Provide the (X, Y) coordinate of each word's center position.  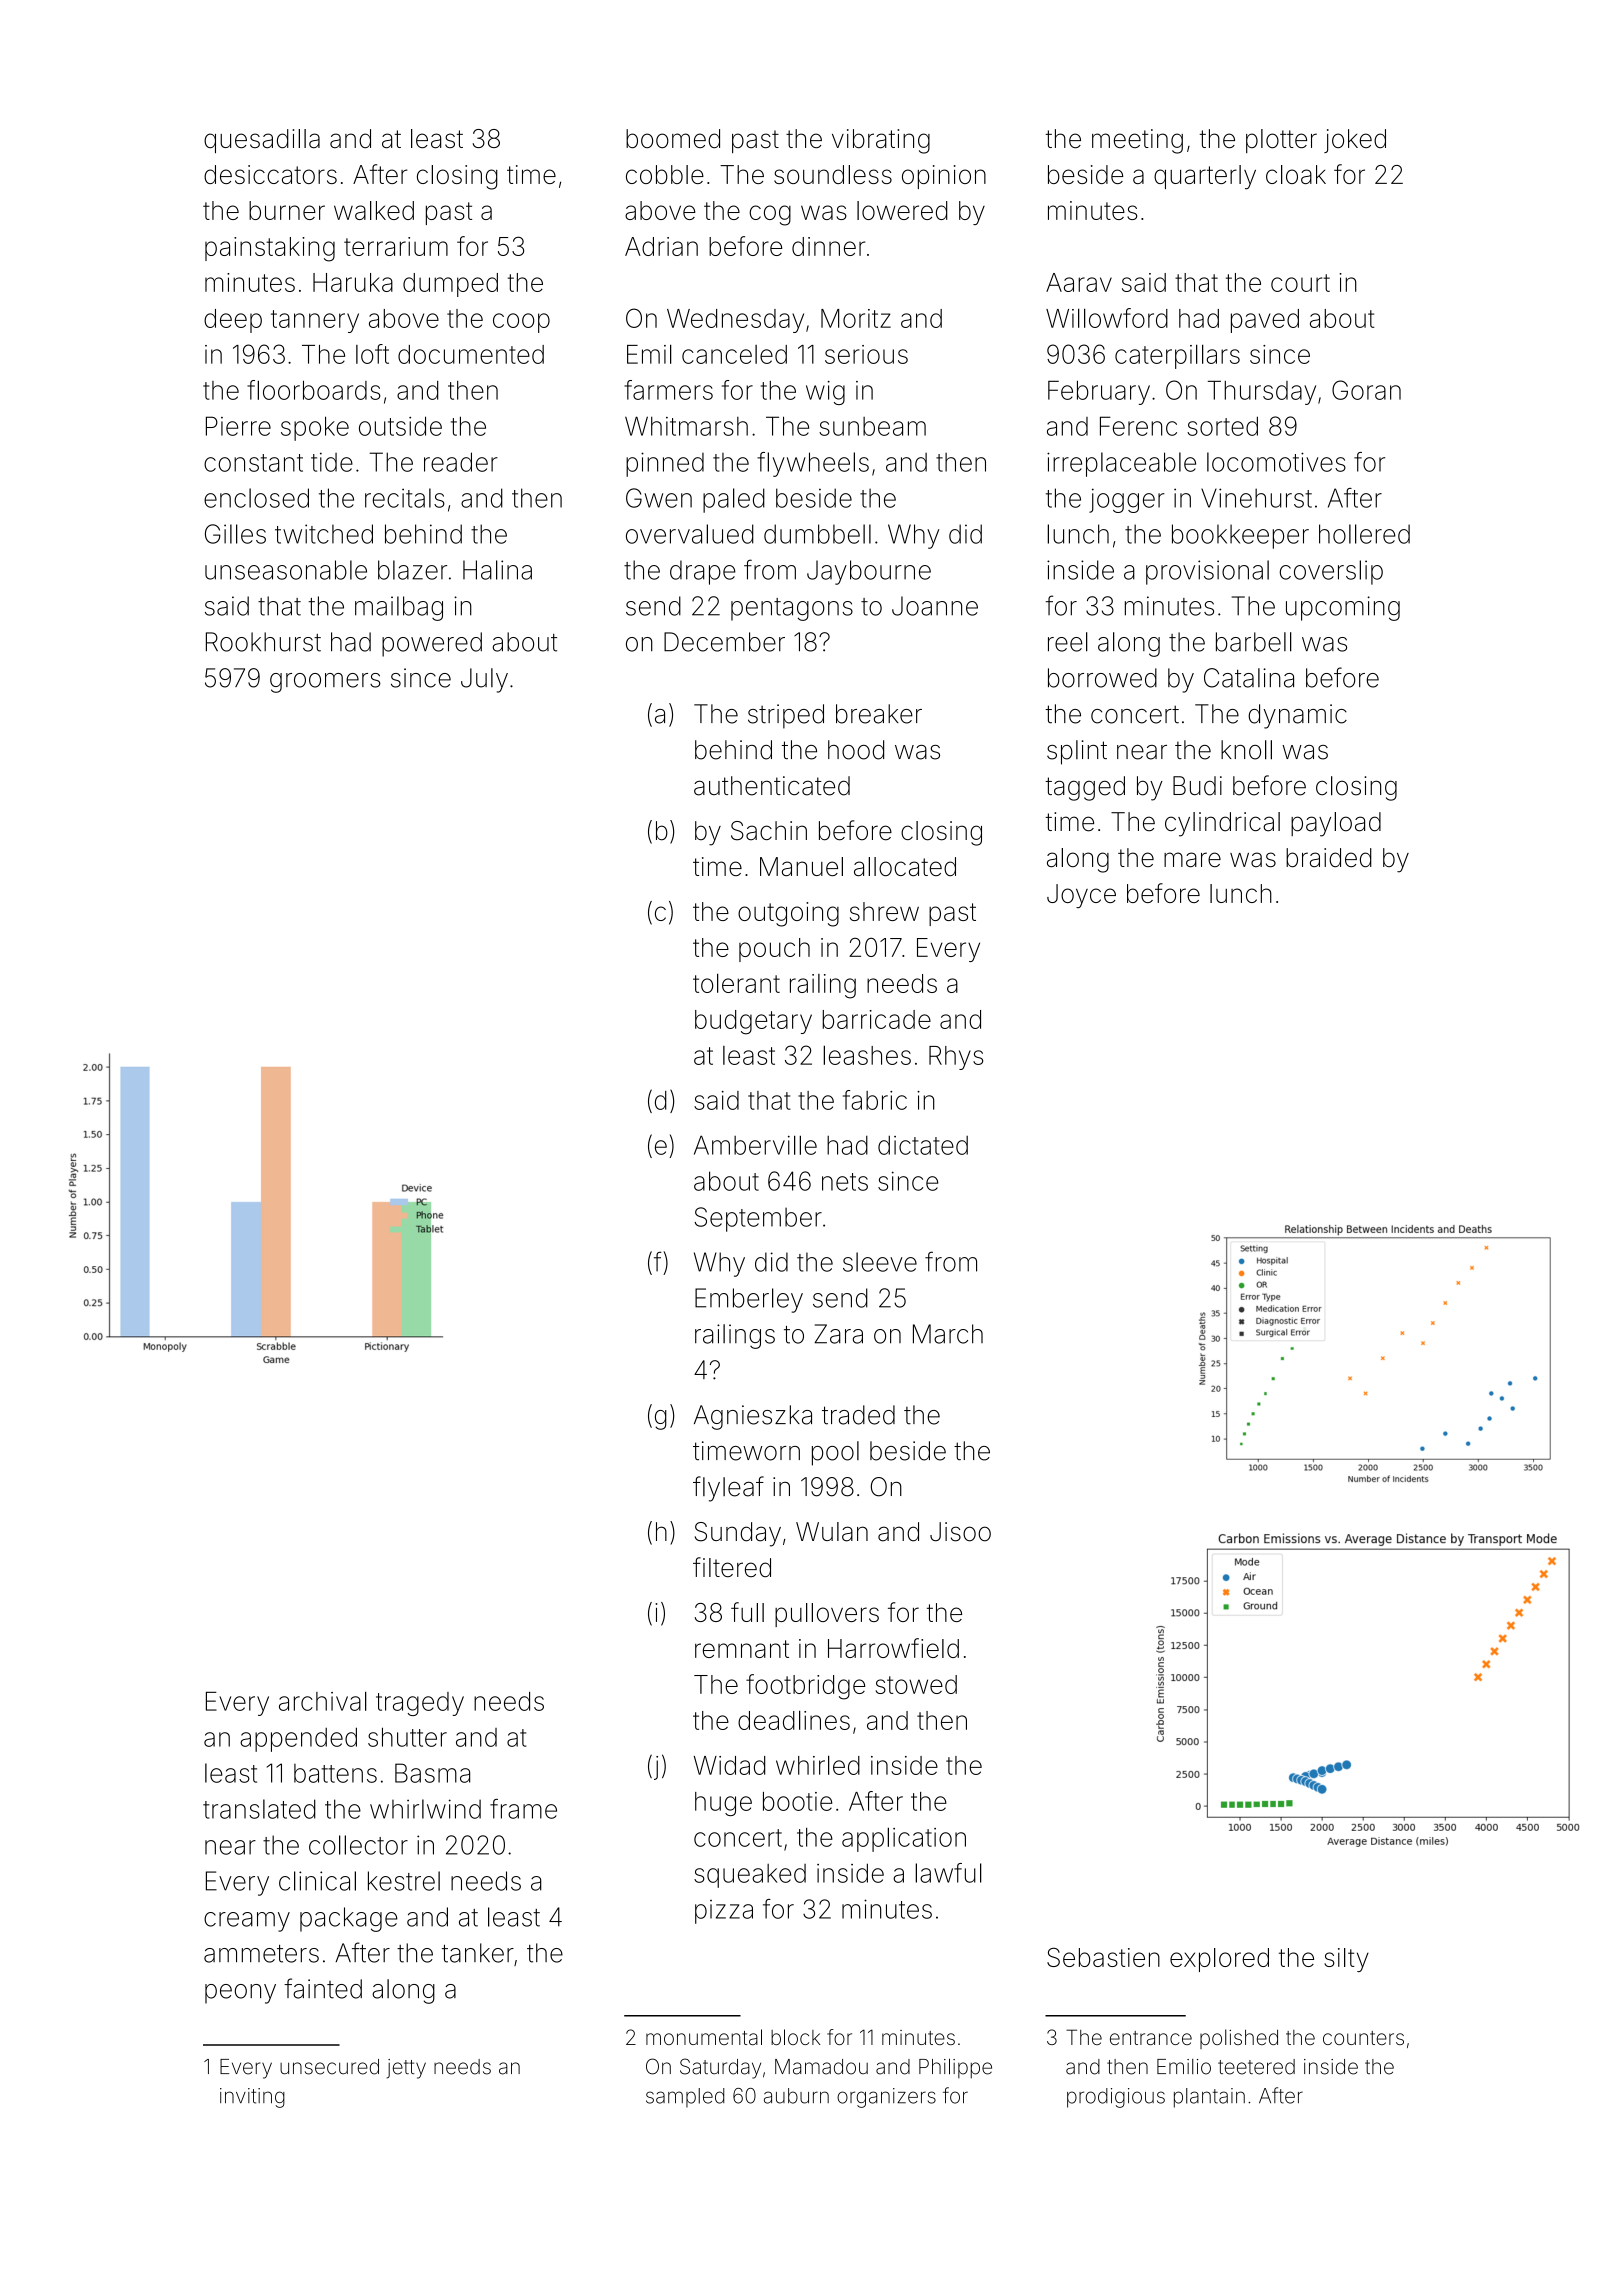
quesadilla (262, 141)
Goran (1366, 390)
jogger (1127, 500)
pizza (724, 1912)
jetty (406, 2069)
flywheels (813, 464)
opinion (944, 177)
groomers (325, 683)
